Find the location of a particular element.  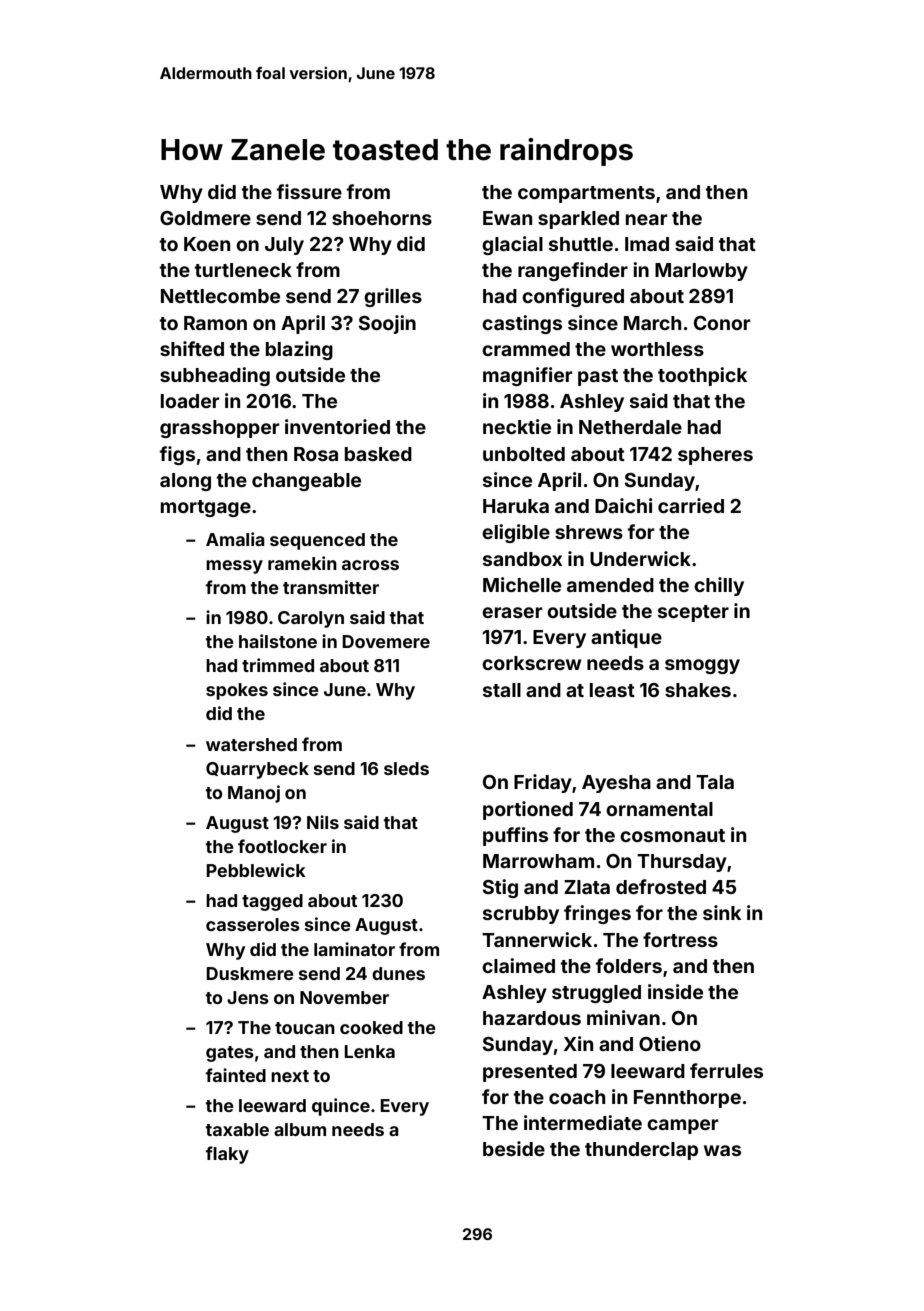

sequenced is located at coordinates (317, 541).
